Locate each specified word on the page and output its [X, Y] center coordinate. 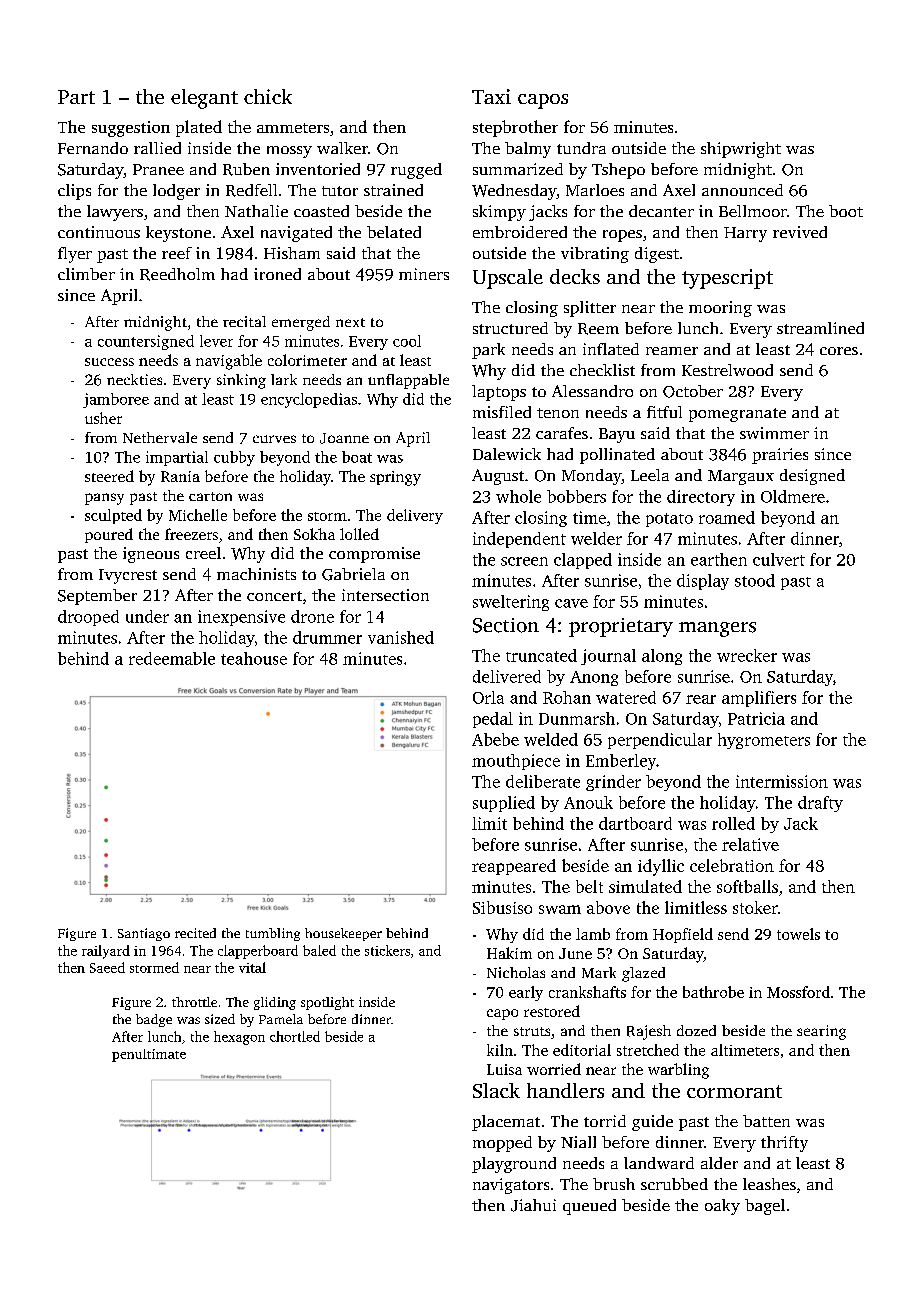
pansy [104, 499]
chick [268, 96]
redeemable [172, 658]
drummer [327, 637]
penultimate [149, 1055]
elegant [204, 99]
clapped [583, 561]
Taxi [491, 96]
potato [669, 520]
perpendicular [660, 741]
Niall [578, 1142]
